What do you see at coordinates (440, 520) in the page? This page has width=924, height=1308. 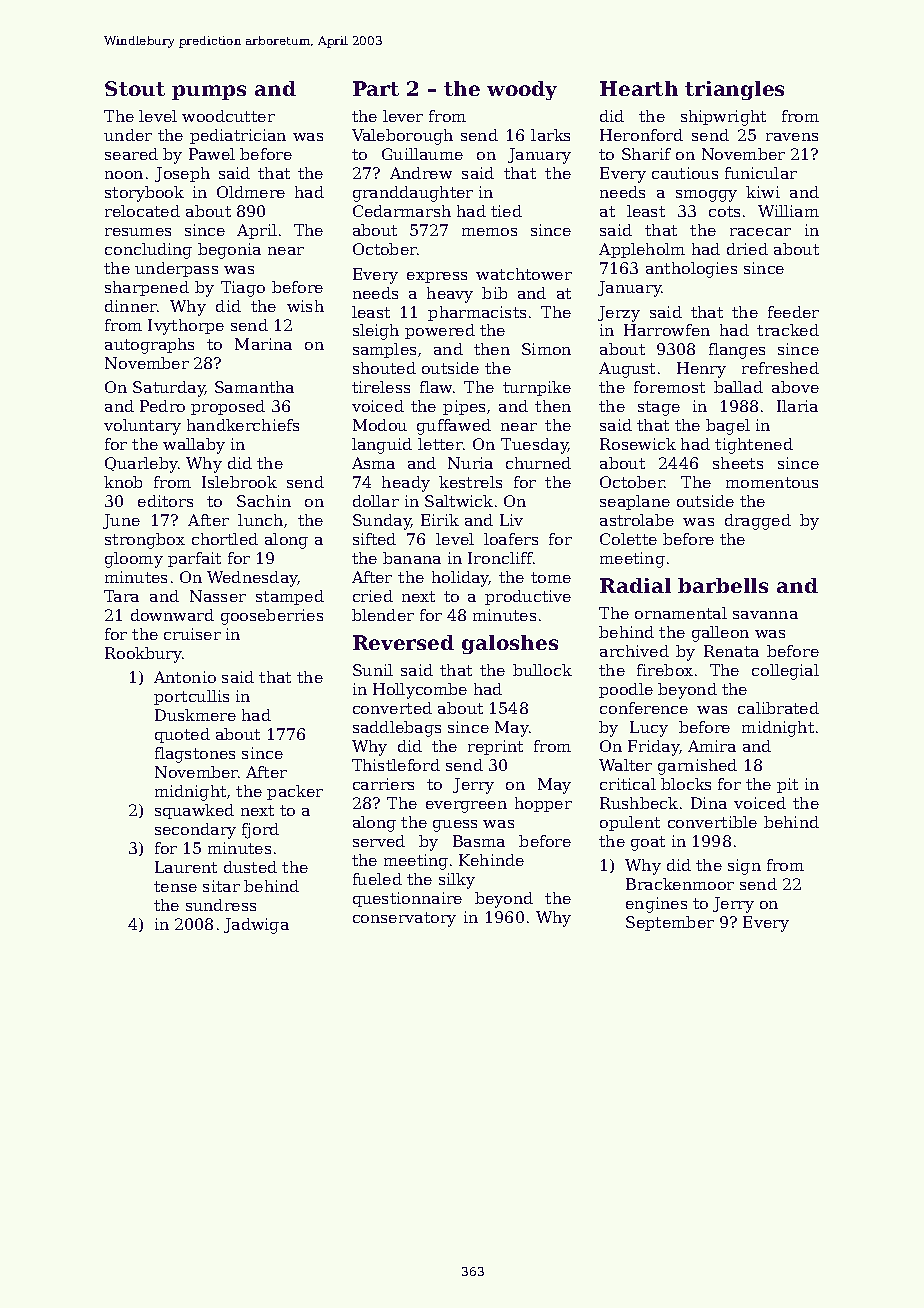 I see `Eirik` at bounding box center [440, 520].
